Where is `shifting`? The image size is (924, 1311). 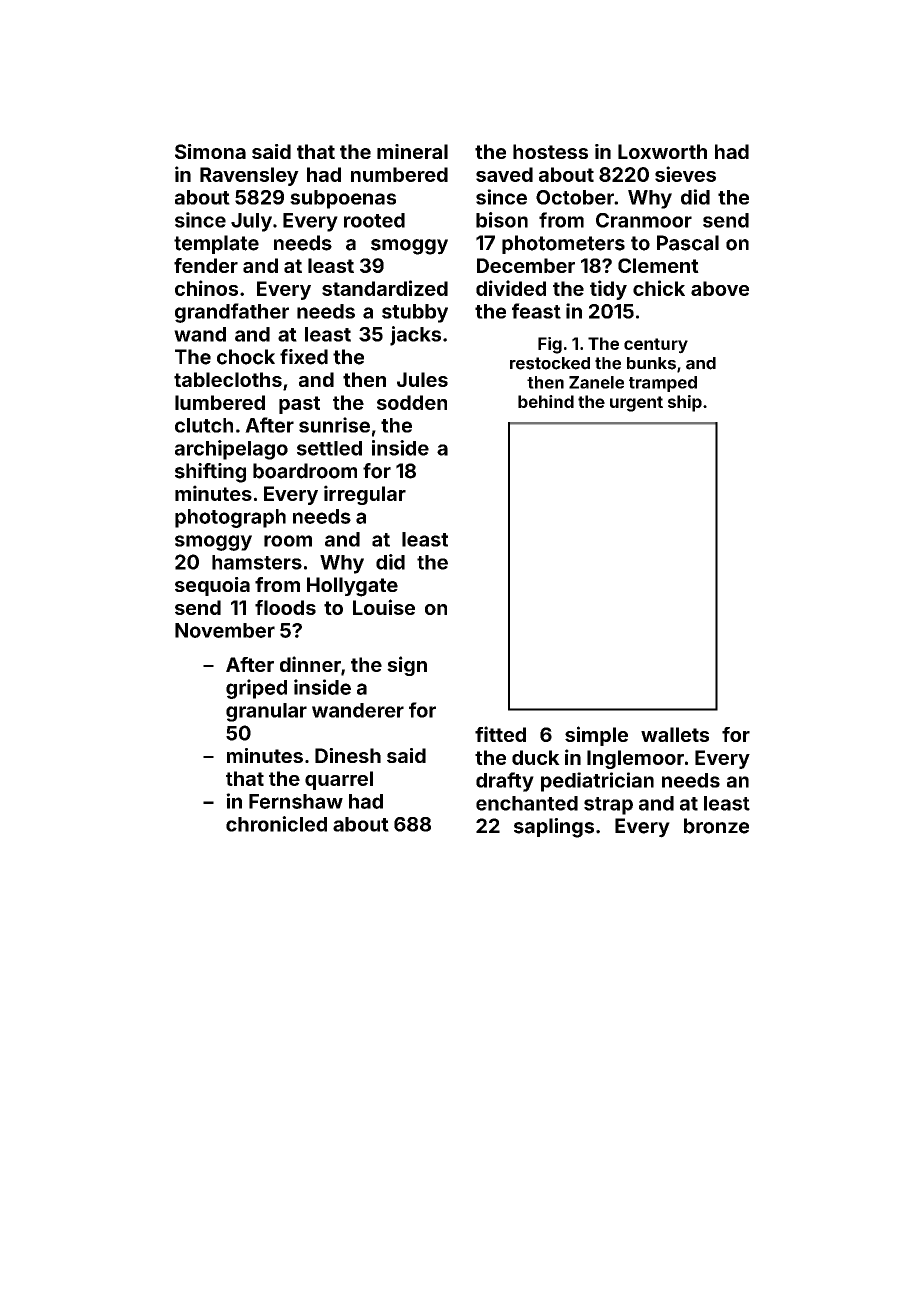
shifting is located at coordinates (210, 473).
